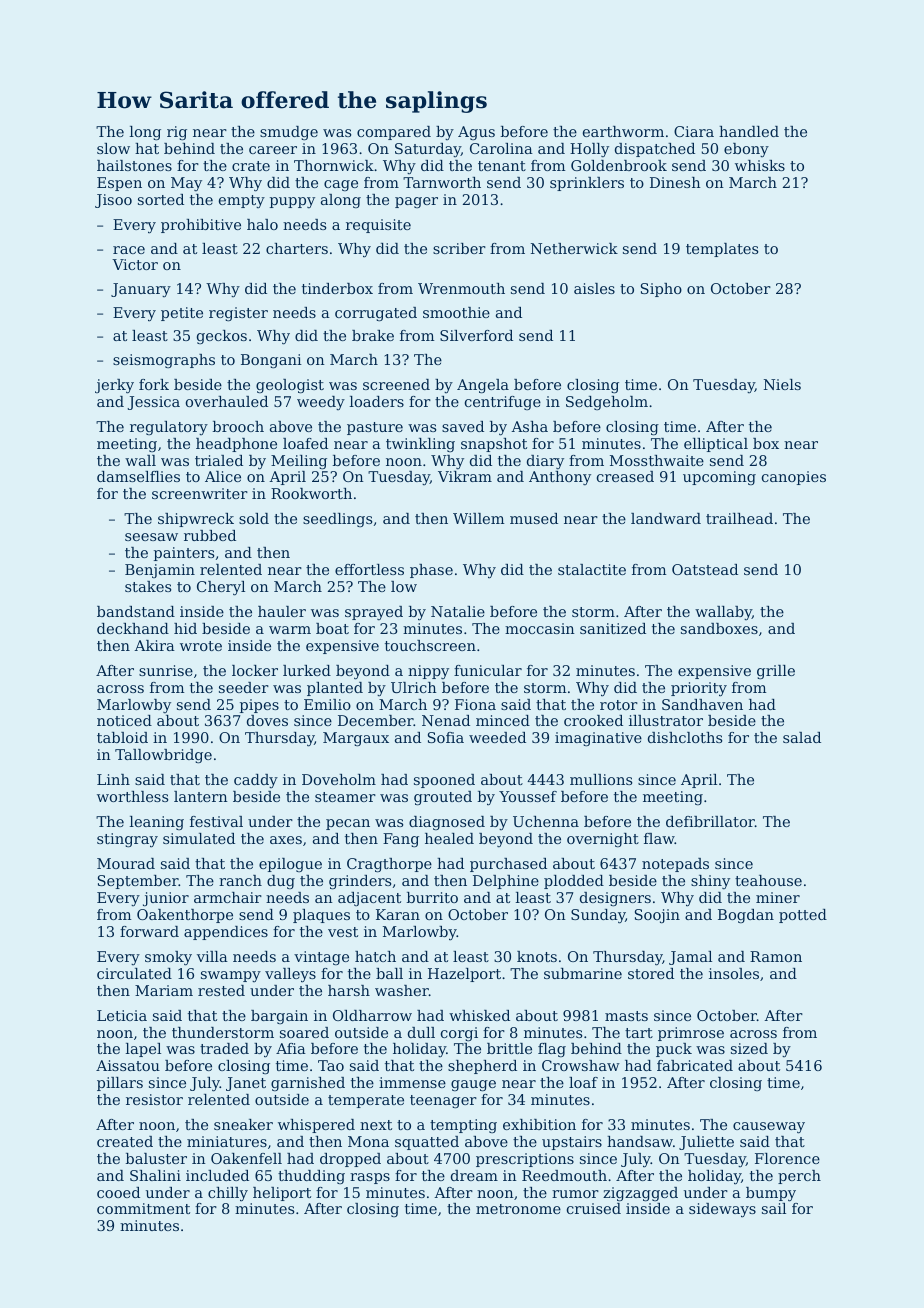 Image resolution: width=924 pixels, height=1308 pixels. Describe the element at coordinates (463, 426) in the page. I see `saved` at that location.
